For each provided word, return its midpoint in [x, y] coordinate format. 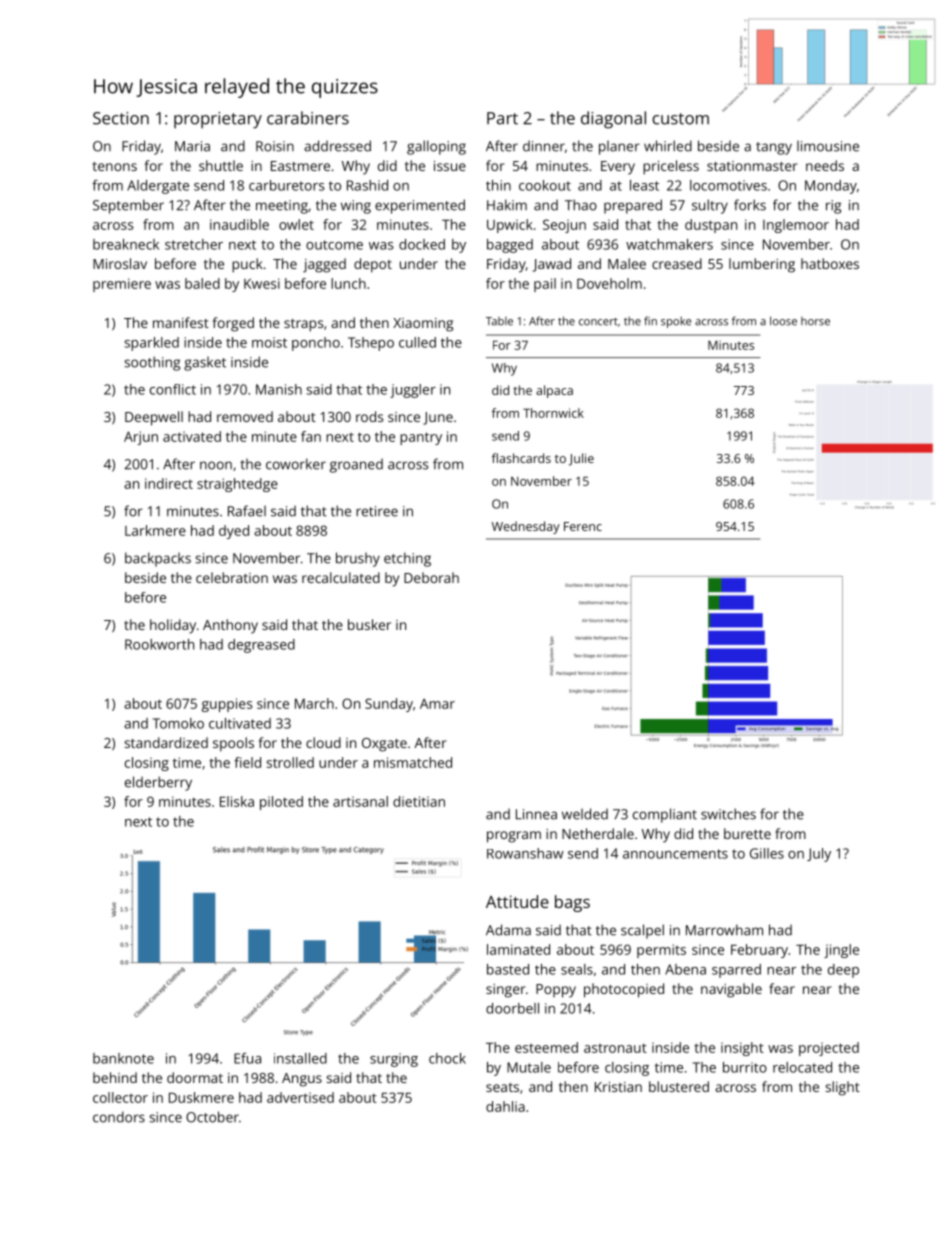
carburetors [287, 185]
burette [747, 833]
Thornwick [553, 413]
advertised [300, 1097]
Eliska [237, 801]
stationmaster [752, 166]
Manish [279, 389]
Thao [581, 205]
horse [815, 321]
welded [585, 814]
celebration [232, 577]
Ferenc [583, 526]
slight [843, 1088]
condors [119, 1117]
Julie [581, 459]
